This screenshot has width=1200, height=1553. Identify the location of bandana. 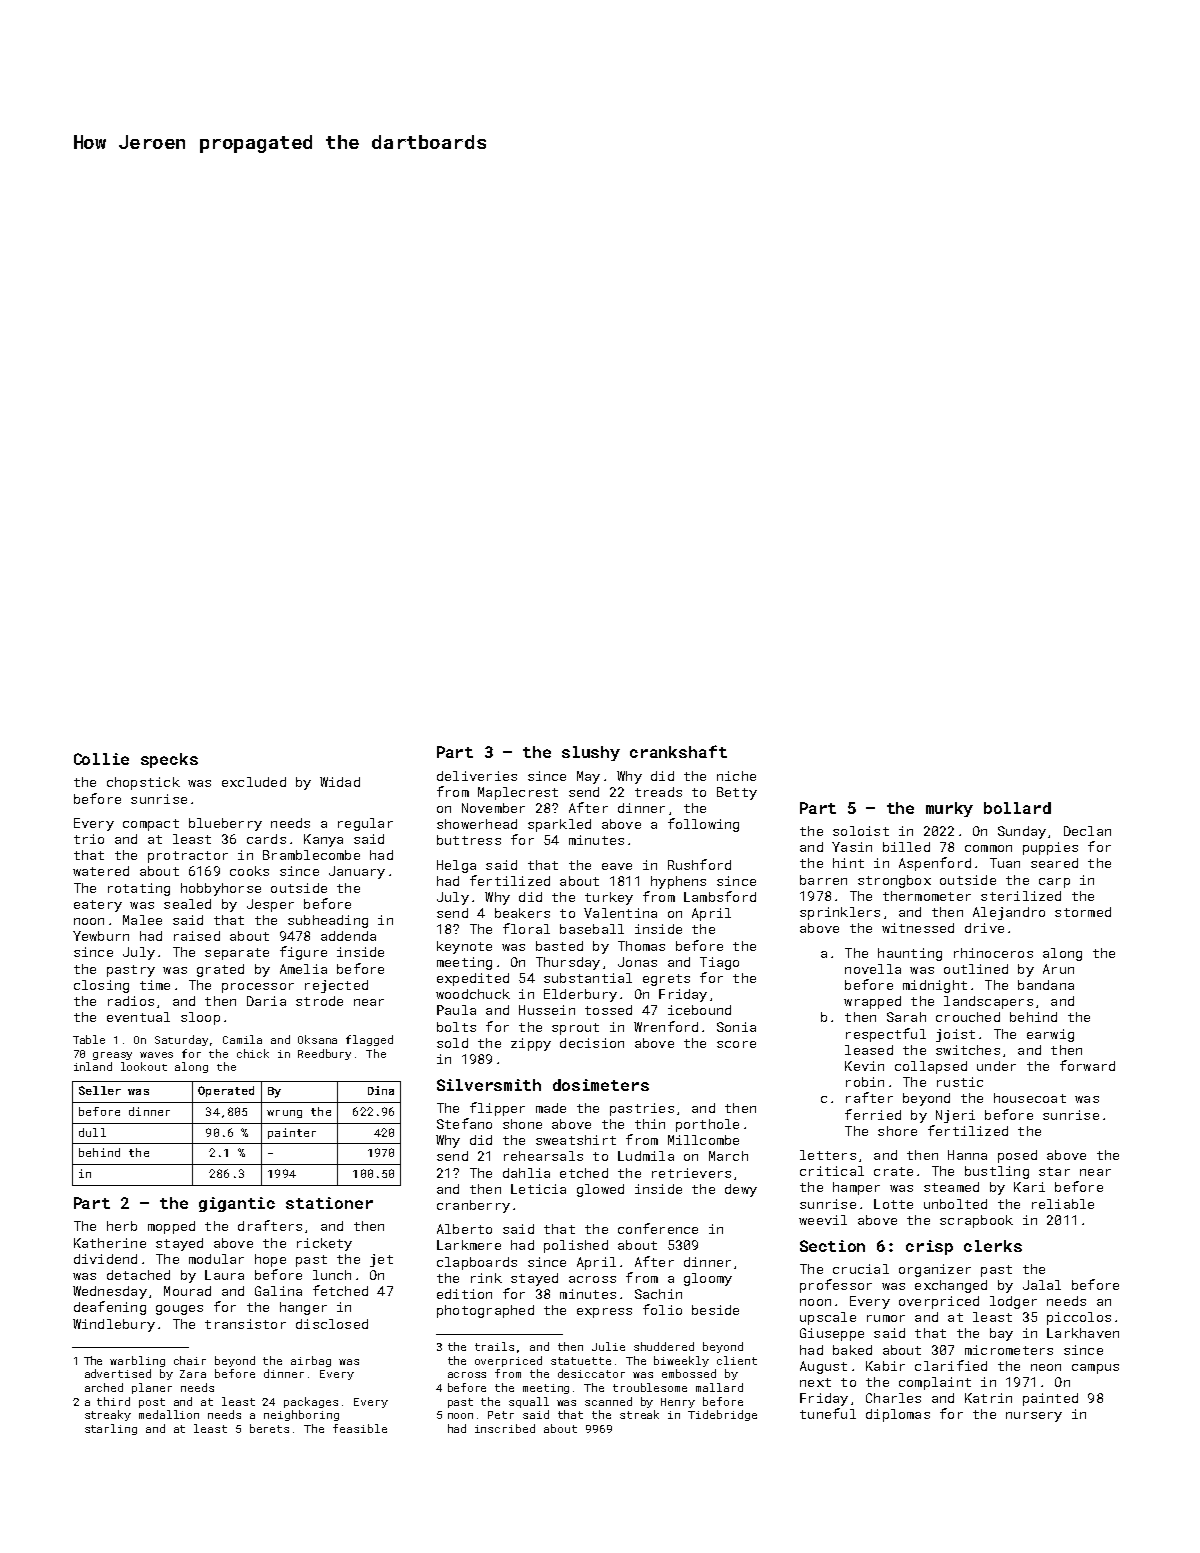
(1046, 985).
